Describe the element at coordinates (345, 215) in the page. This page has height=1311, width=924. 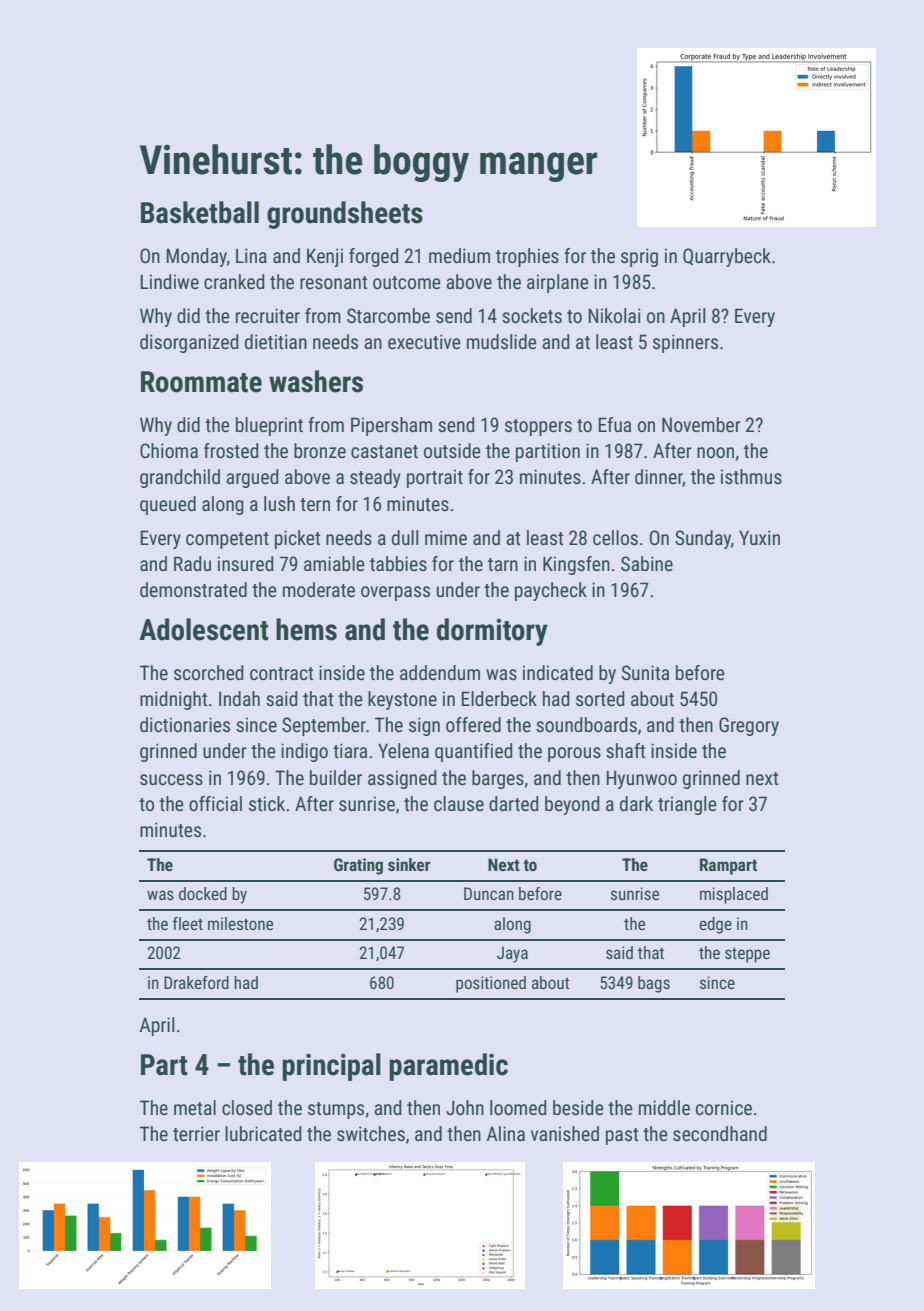
I see `groundsheets` at that location.
